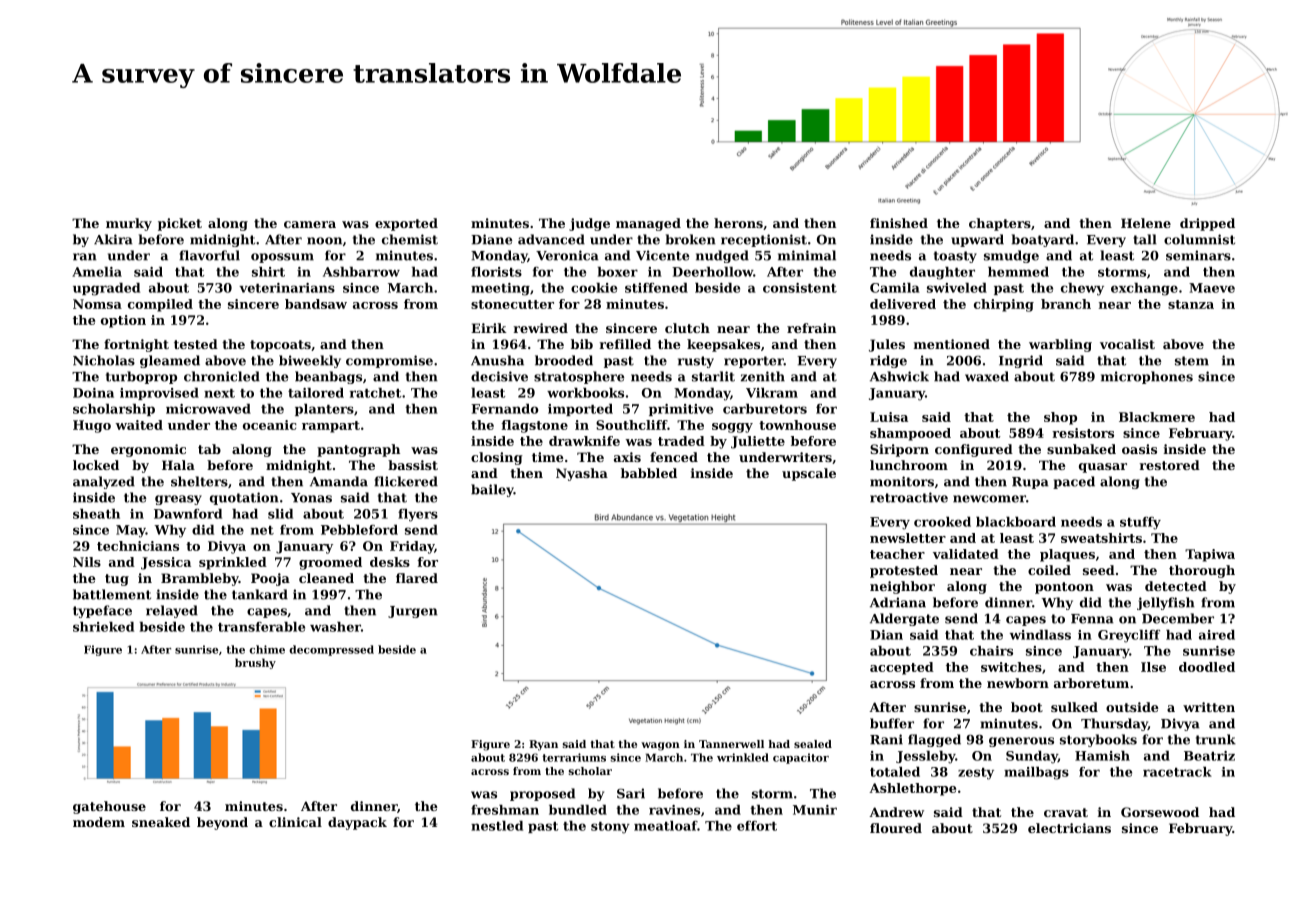 The image size is (1308, 924). What do you see at coordinates (934, 740) in the page?
I see `flagged` at bounding box center [934, 740].
